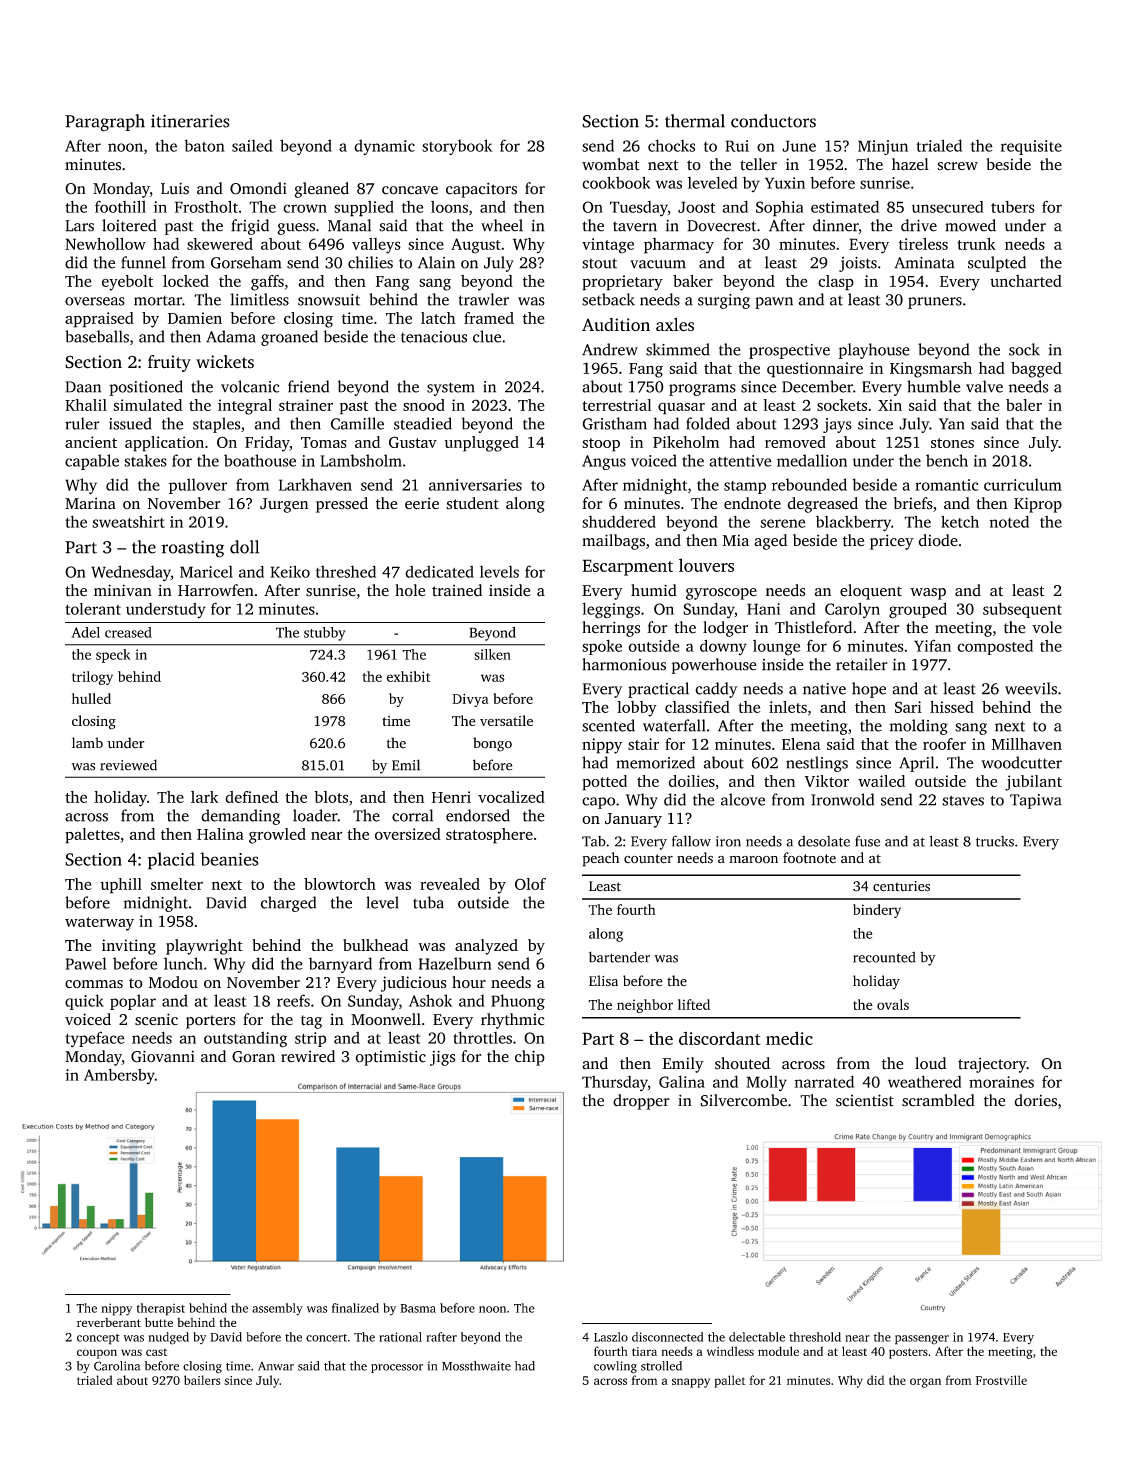 Image resolution: width=1127 pixels, height=1458 pixels. Describe the element at coordinates (935, 303) in the screenshot. I see `pruners` at that location.
